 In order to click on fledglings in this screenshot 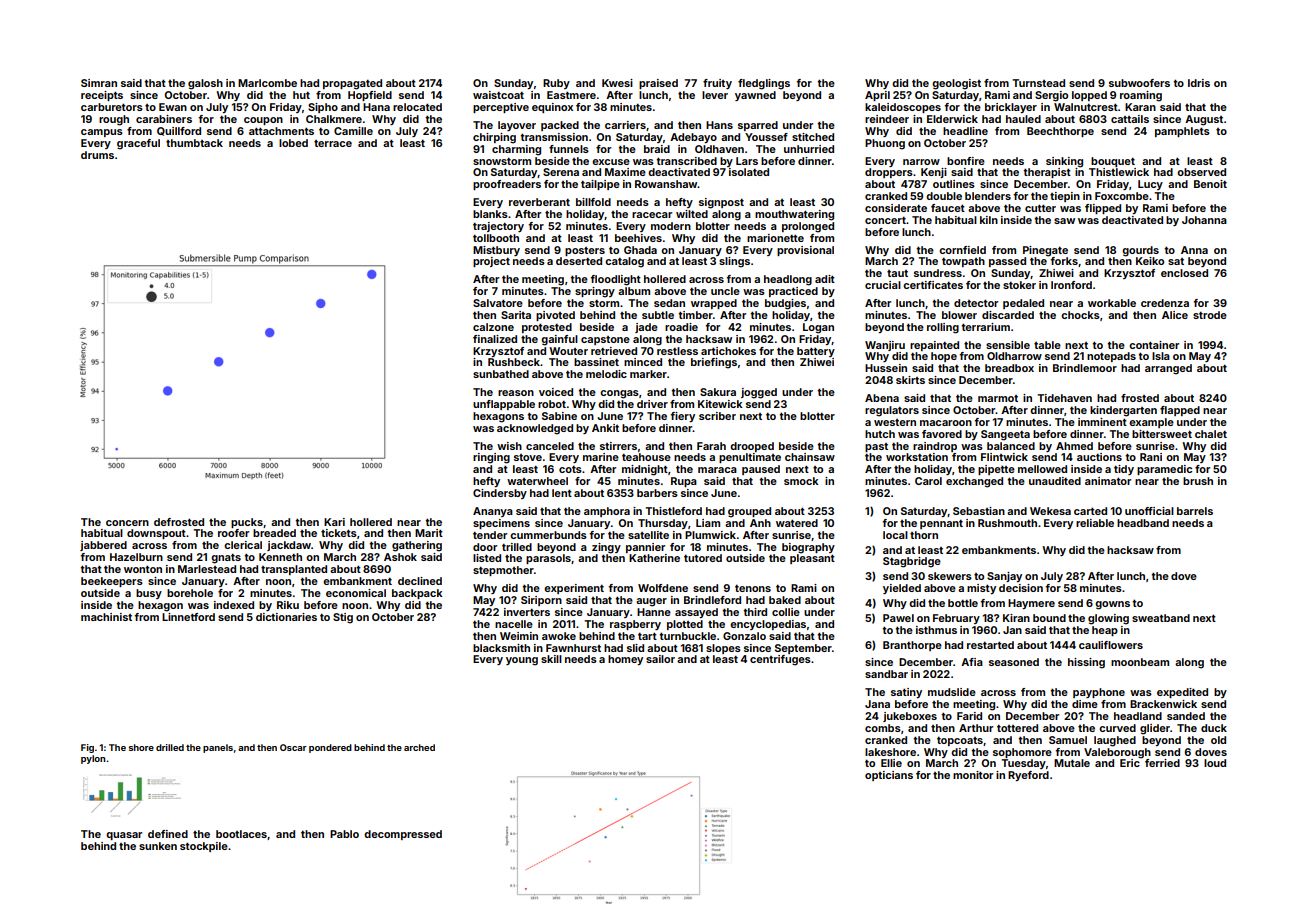, I will do `click(764, 84)`.
